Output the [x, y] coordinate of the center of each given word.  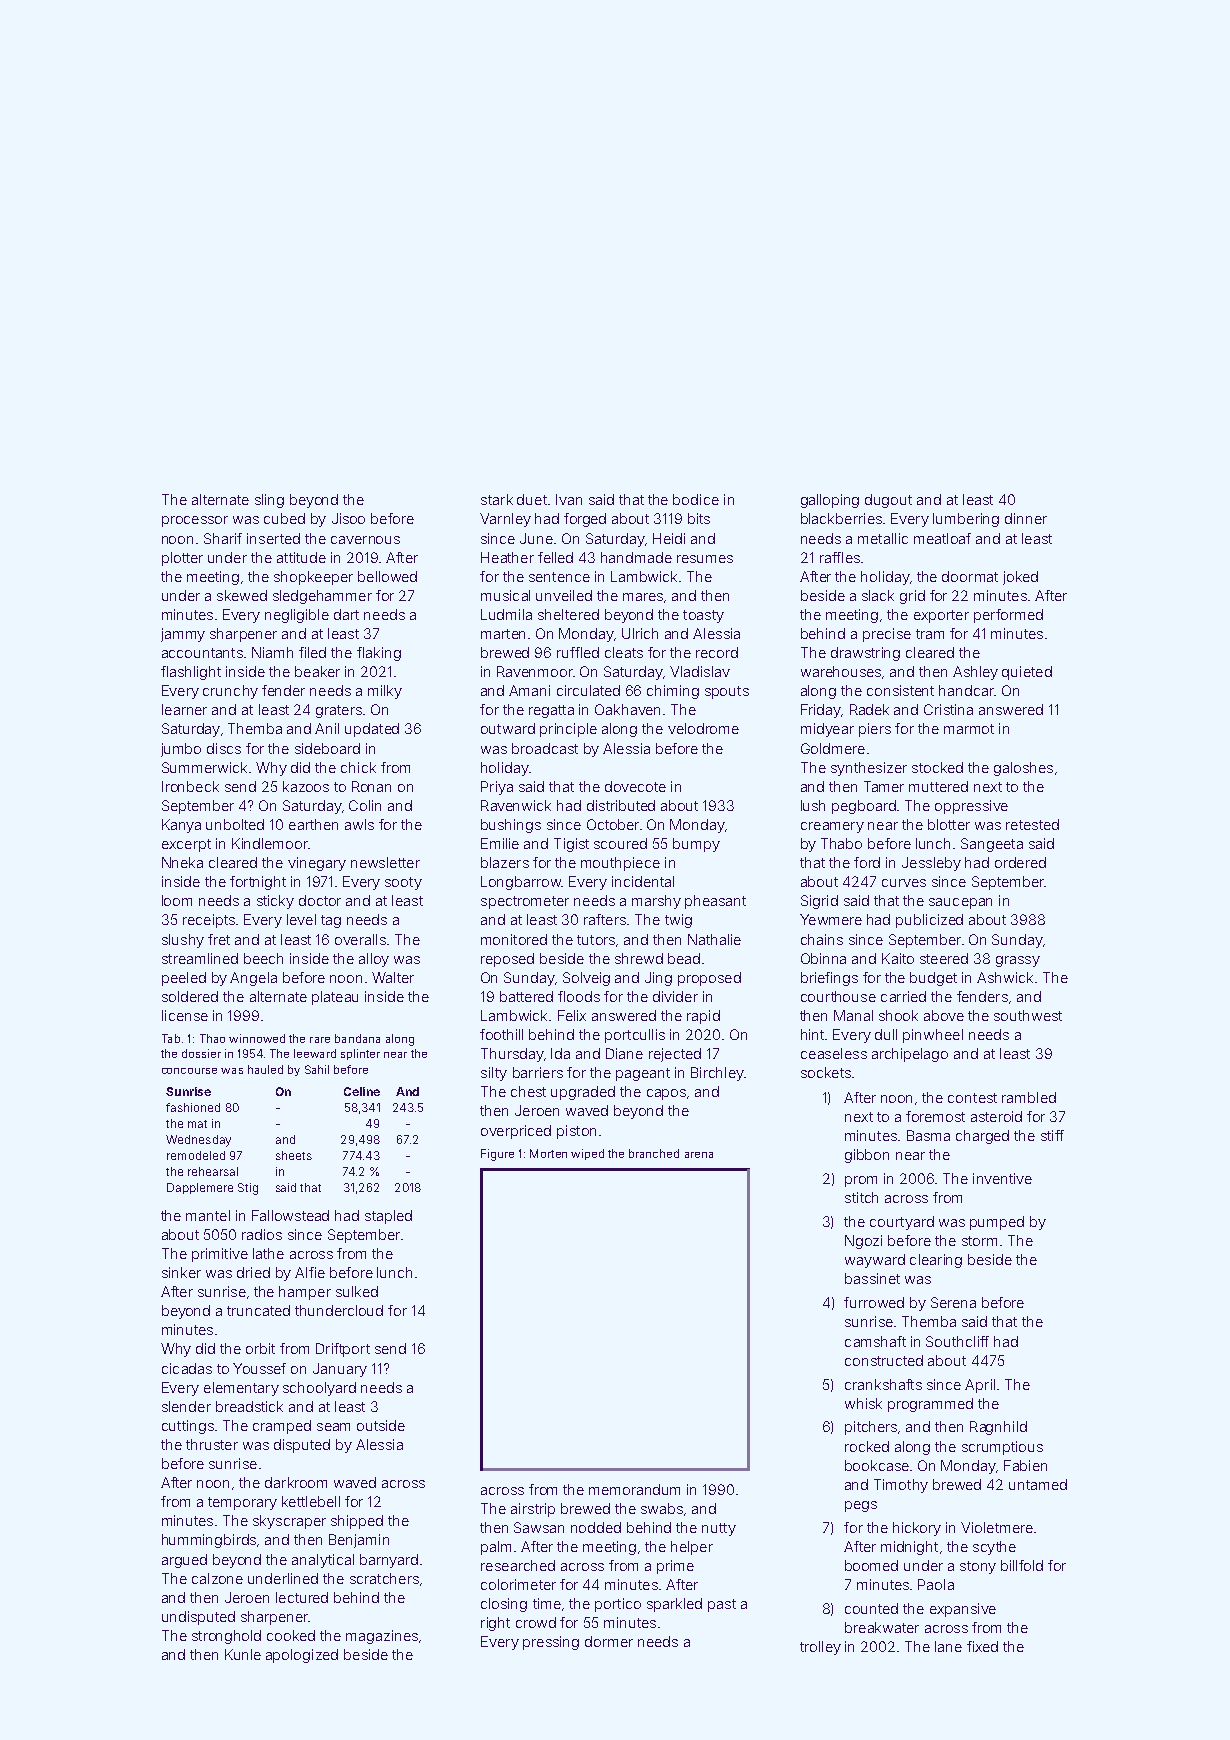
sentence [559, 577]
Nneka [182, 862]
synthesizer [869, 769]
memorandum [634, 1489]
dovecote [635, 786]
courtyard [902, 1223]
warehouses [841, 671]
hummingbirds [209, 1541]
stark [497, 499]
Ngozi [863, 1242]
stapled [388, 1217]
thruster [212, 1444]
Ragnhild [998, 1428]
